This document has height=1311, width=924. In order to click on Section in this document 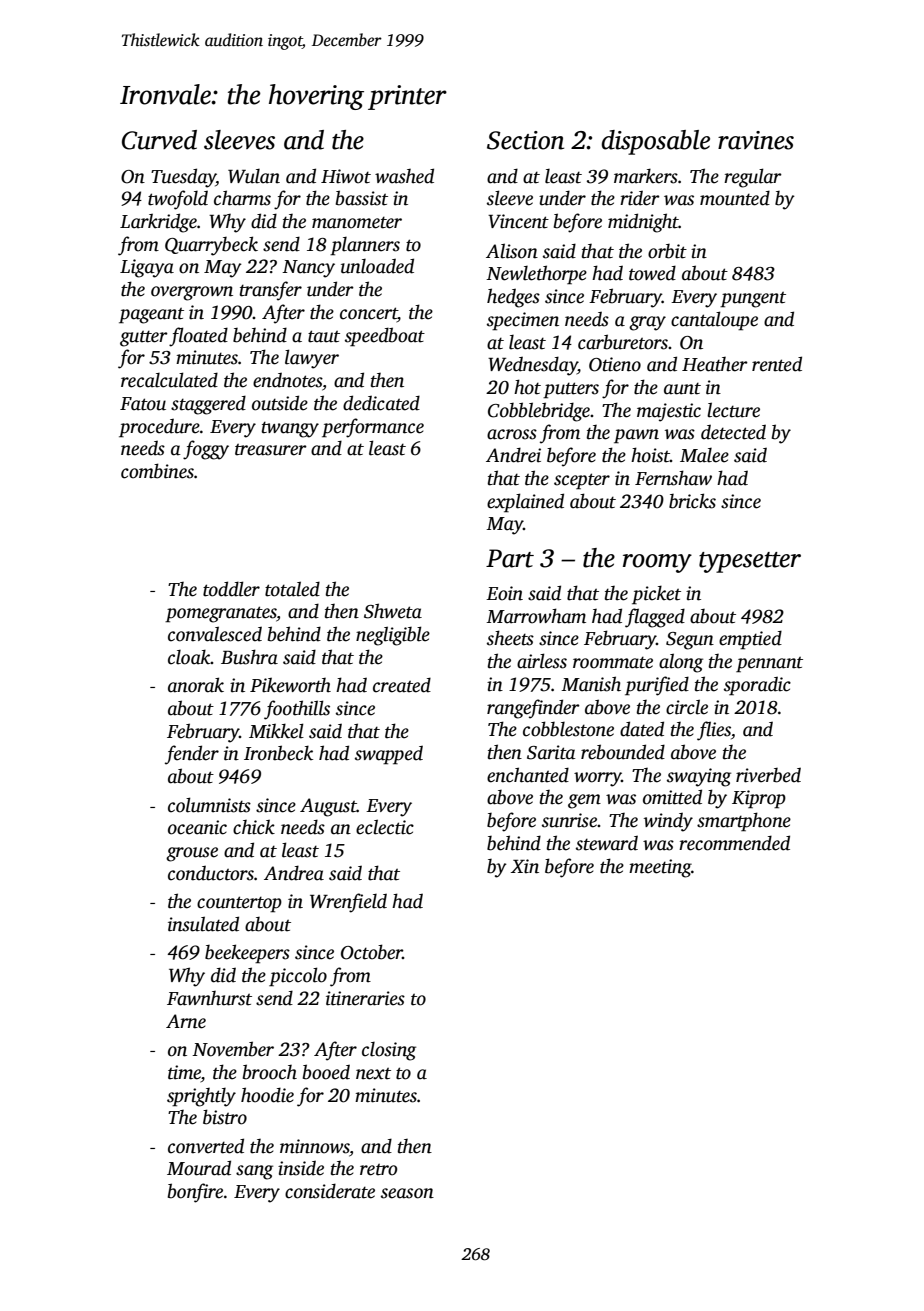, I will do `click(525, 140)`.
